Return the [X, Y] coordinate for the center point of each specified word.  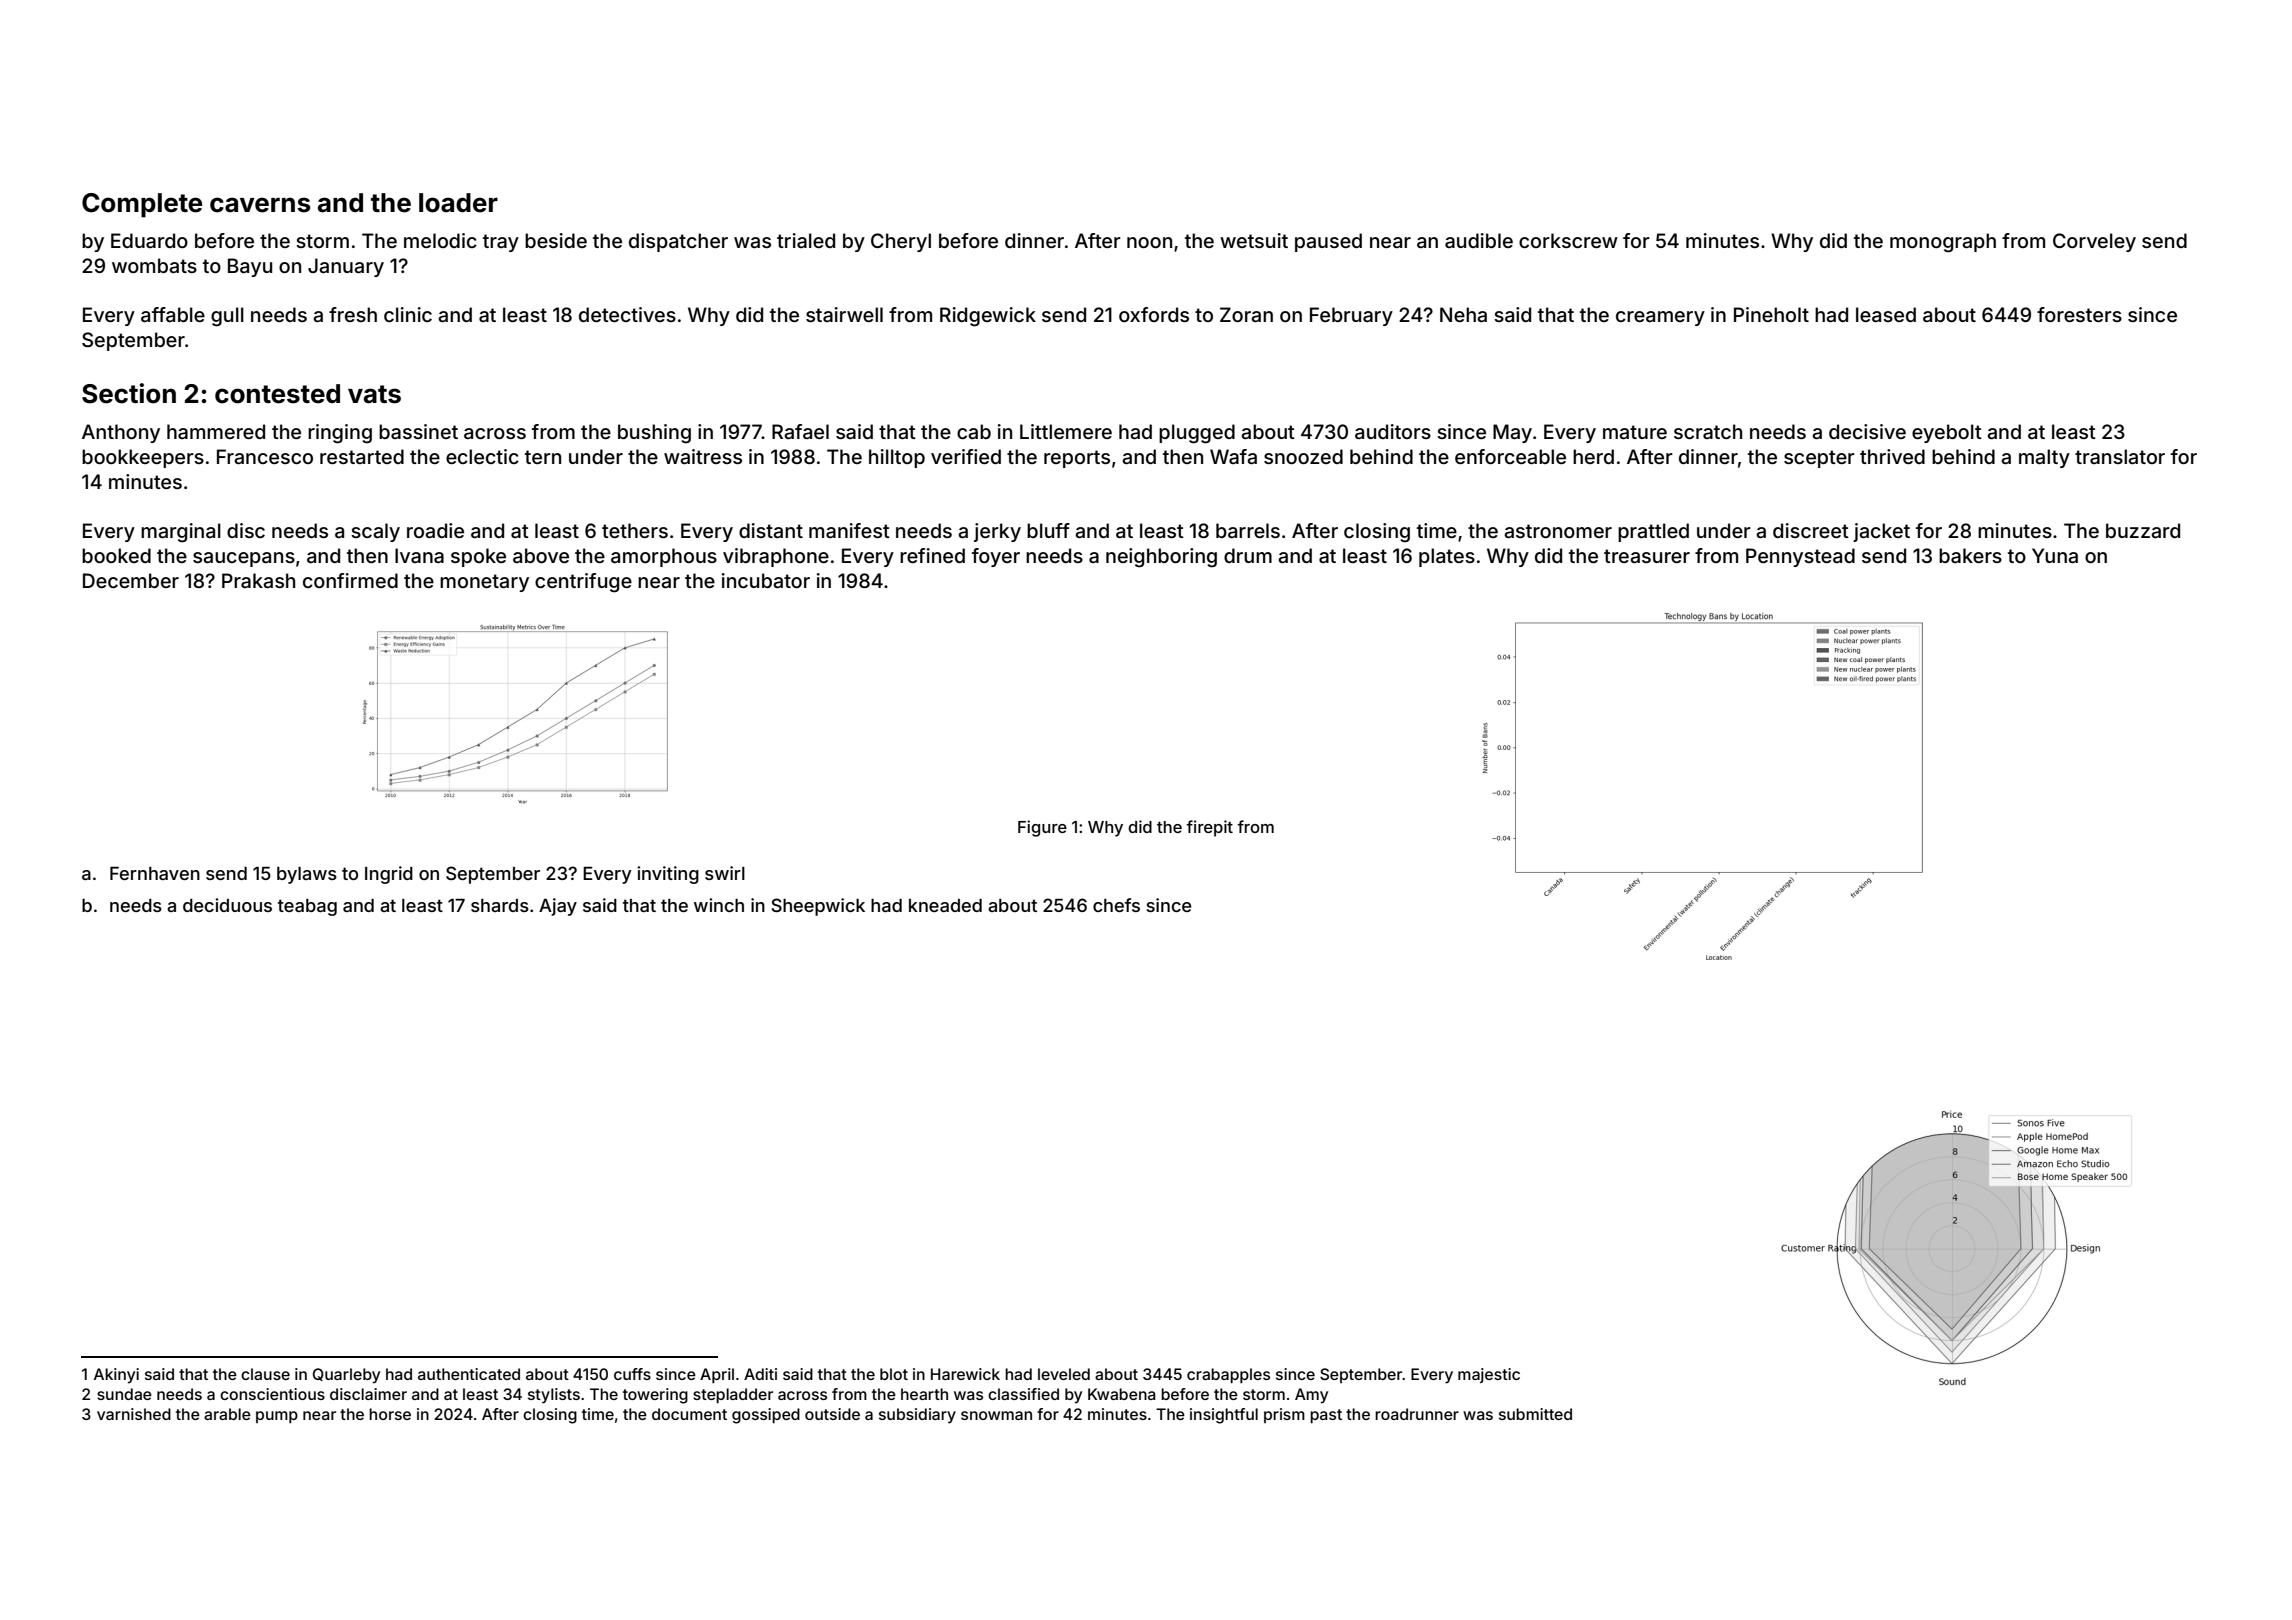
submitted [1535, 1414]
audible [1479, 240]
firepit [1209, 828]
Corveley [2094, 242]
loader [458, 203]
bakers [1970, 555]
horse [390, 1414]
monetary [484, 583]
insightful [1224, 1416]
